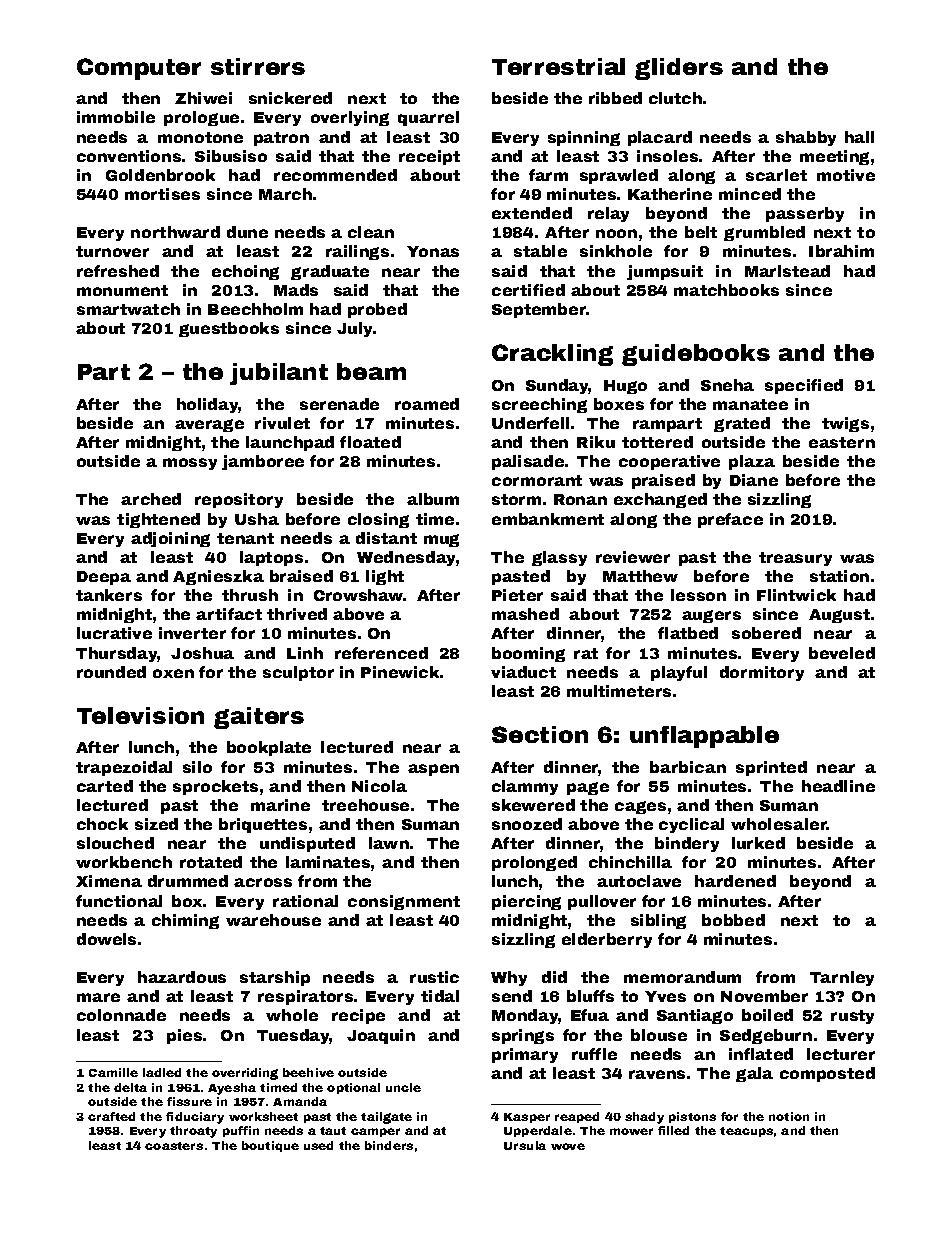  I want to click on overlying, so click(350, 118).
